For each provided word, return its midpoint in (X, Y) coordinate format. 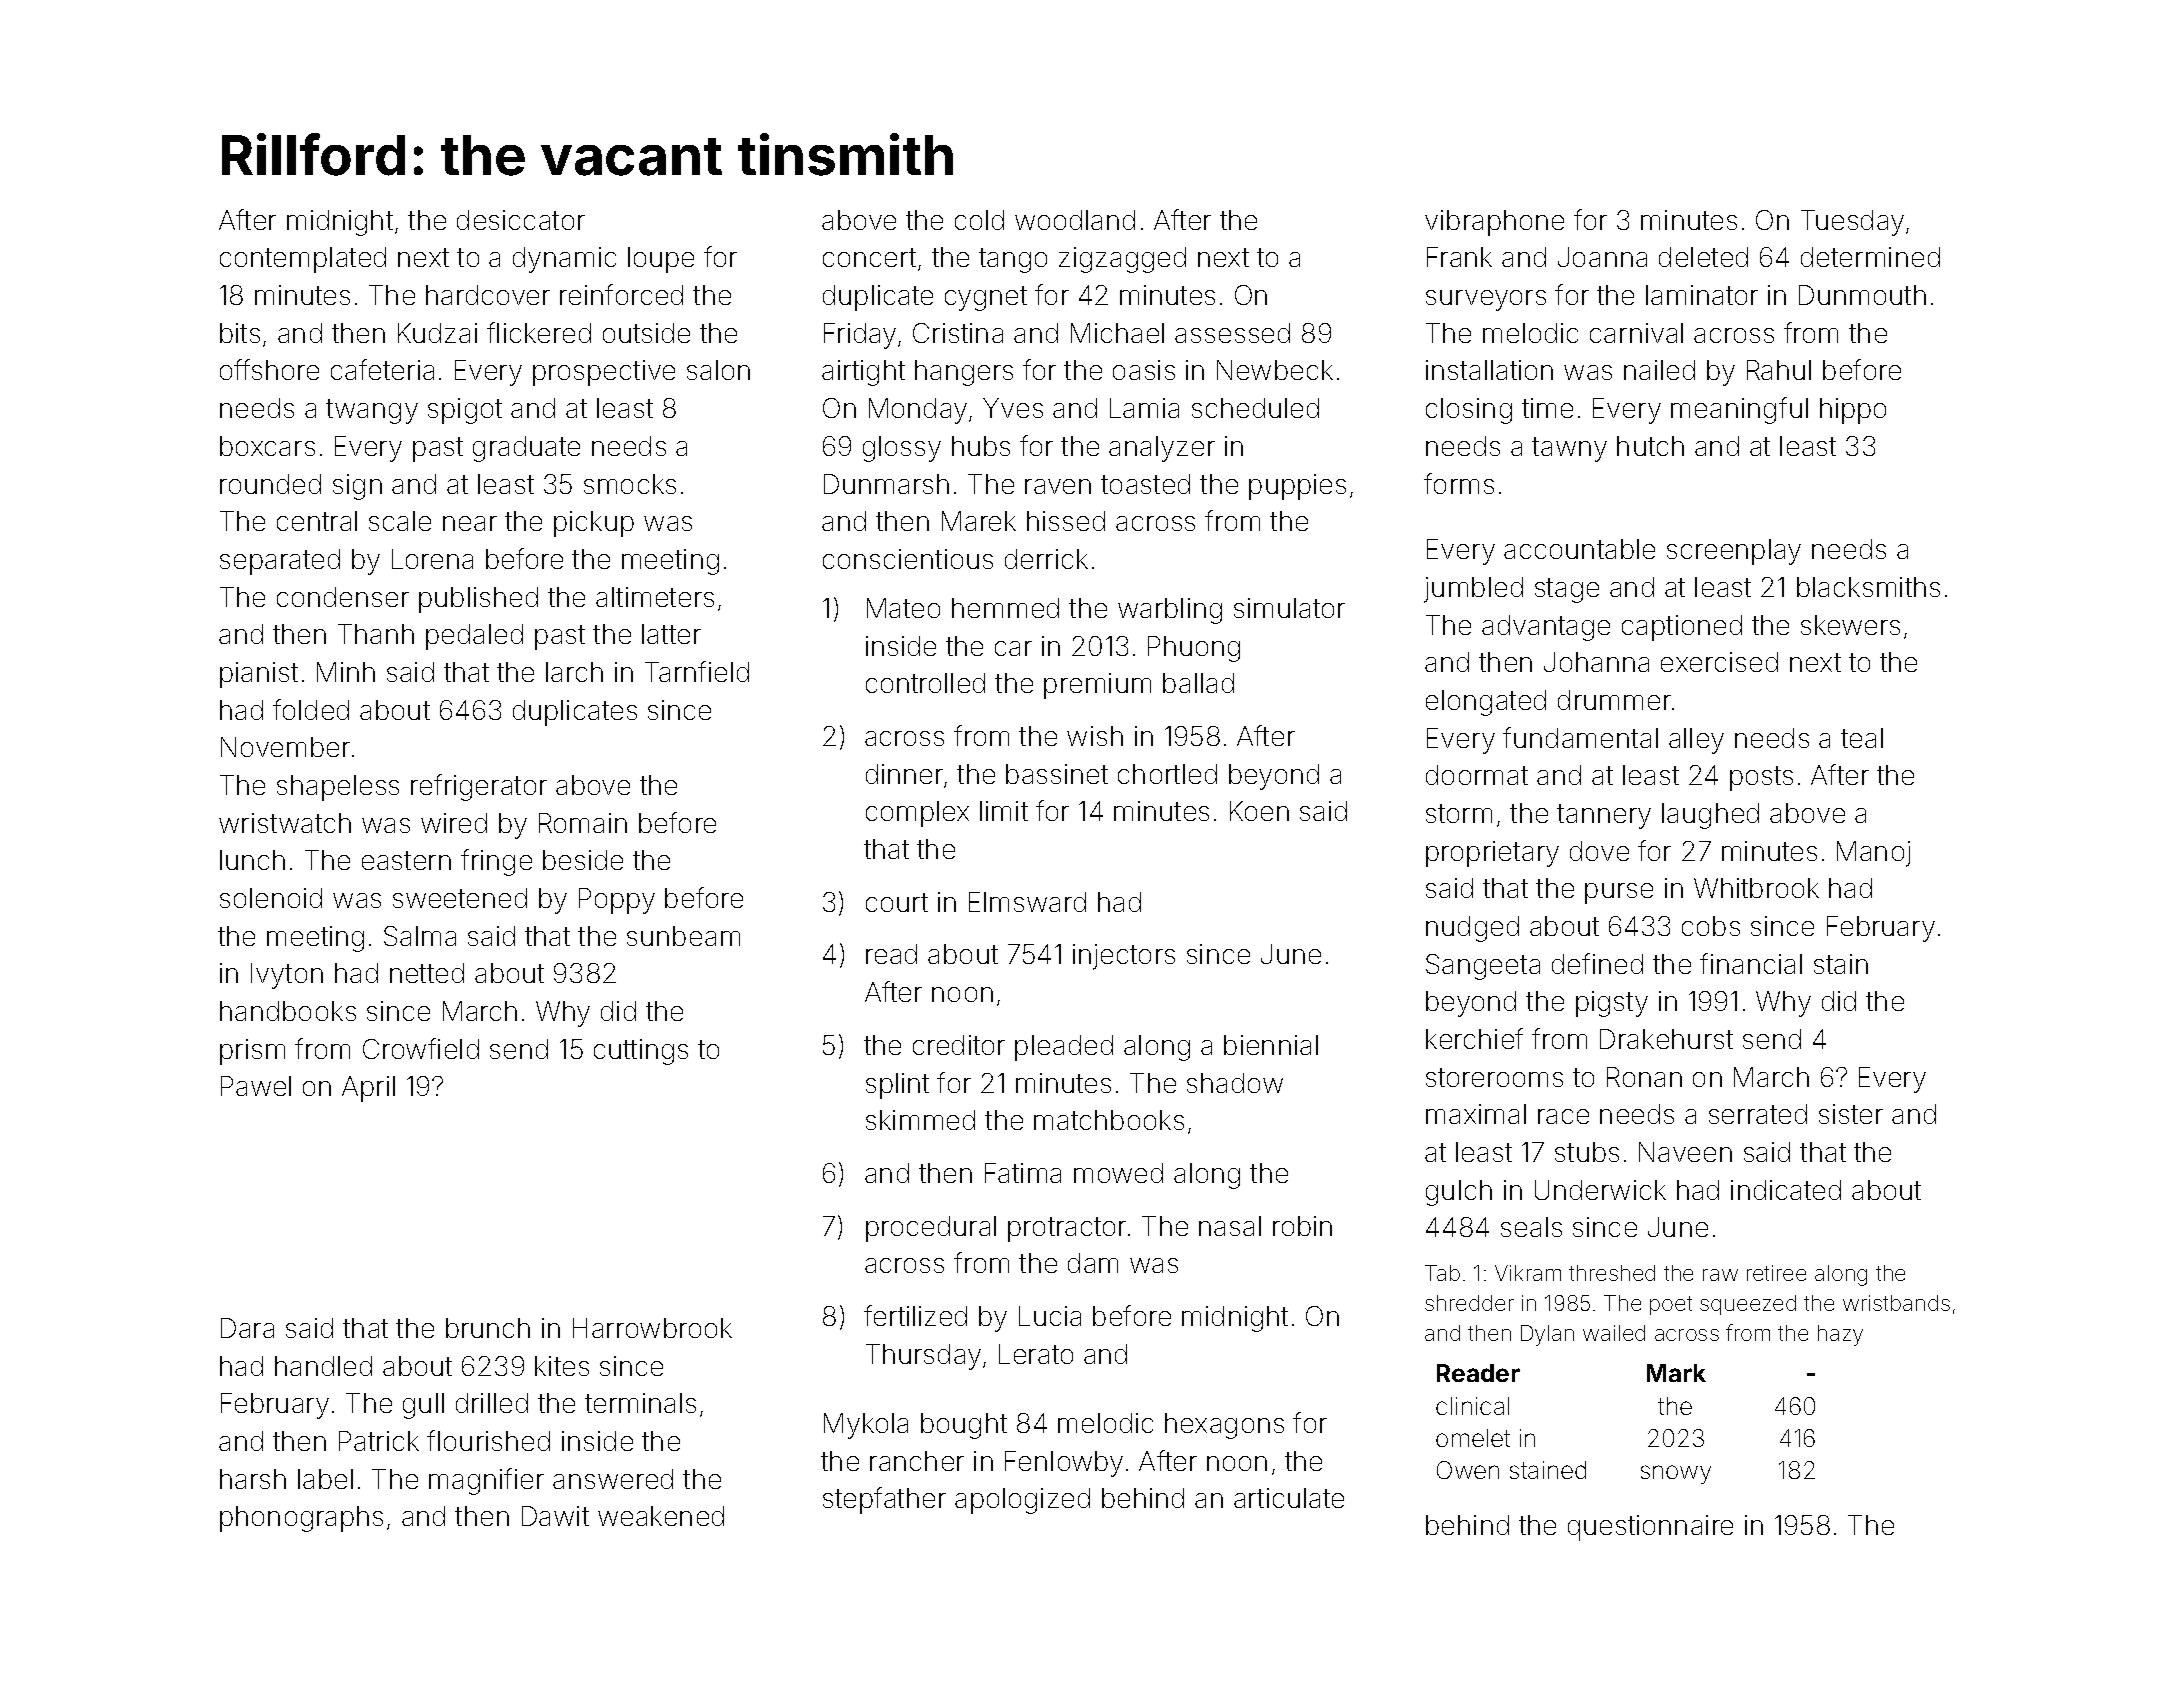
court (897, 902)
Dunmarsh (886, 484)
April (368, 1089)
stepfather (884, 1500)
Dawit (555, 1516)
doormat (1477, 775)
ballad (1198, 683)
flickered (539, 332)
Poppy (617, 901)
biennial (1271, 1045)
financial (1751, 963)
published (478, 600)
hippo (1853, 411)
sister (1851, 1114)
